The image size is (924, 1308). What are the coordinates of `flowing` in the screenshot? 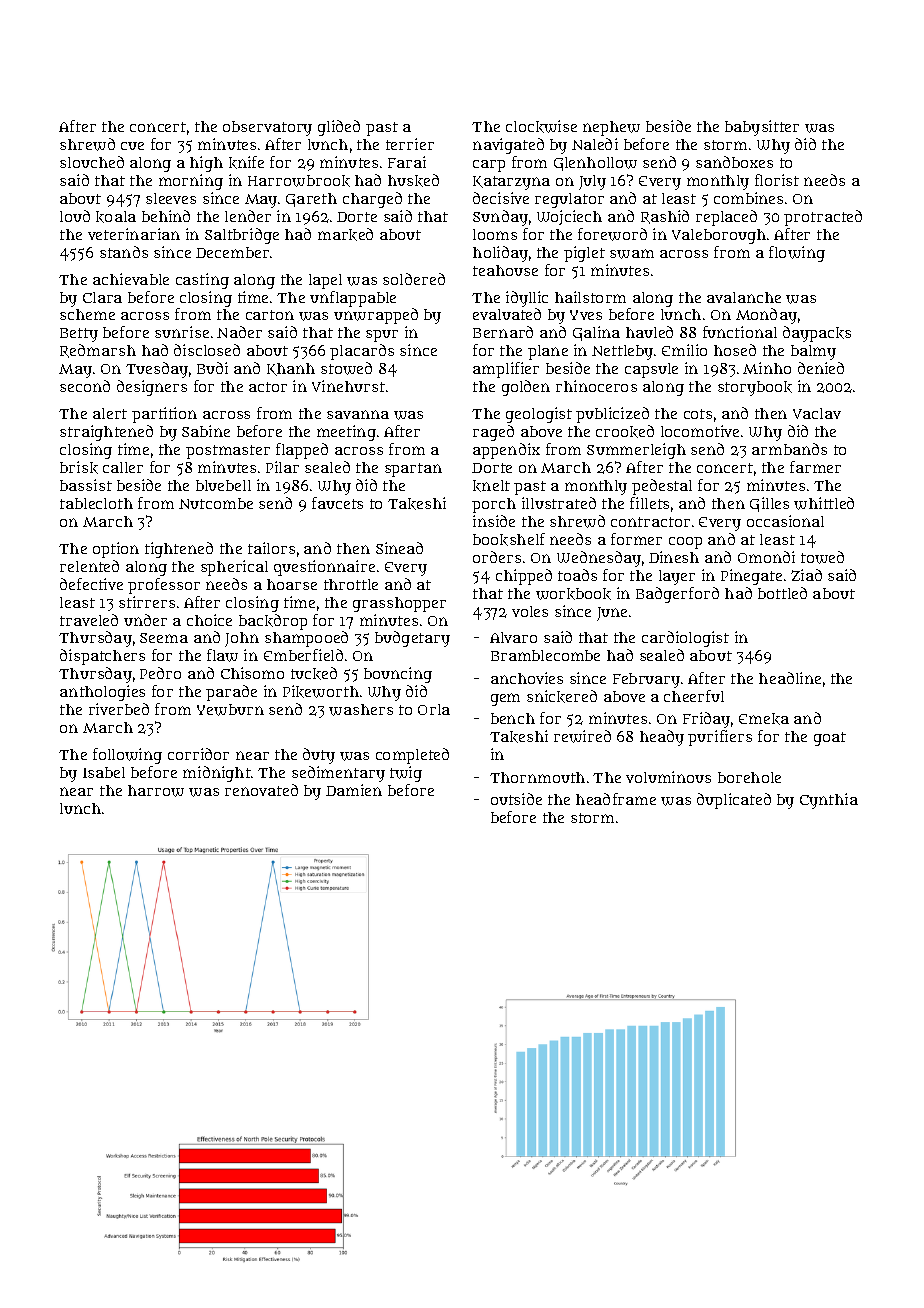 It's located at (797, 254).
